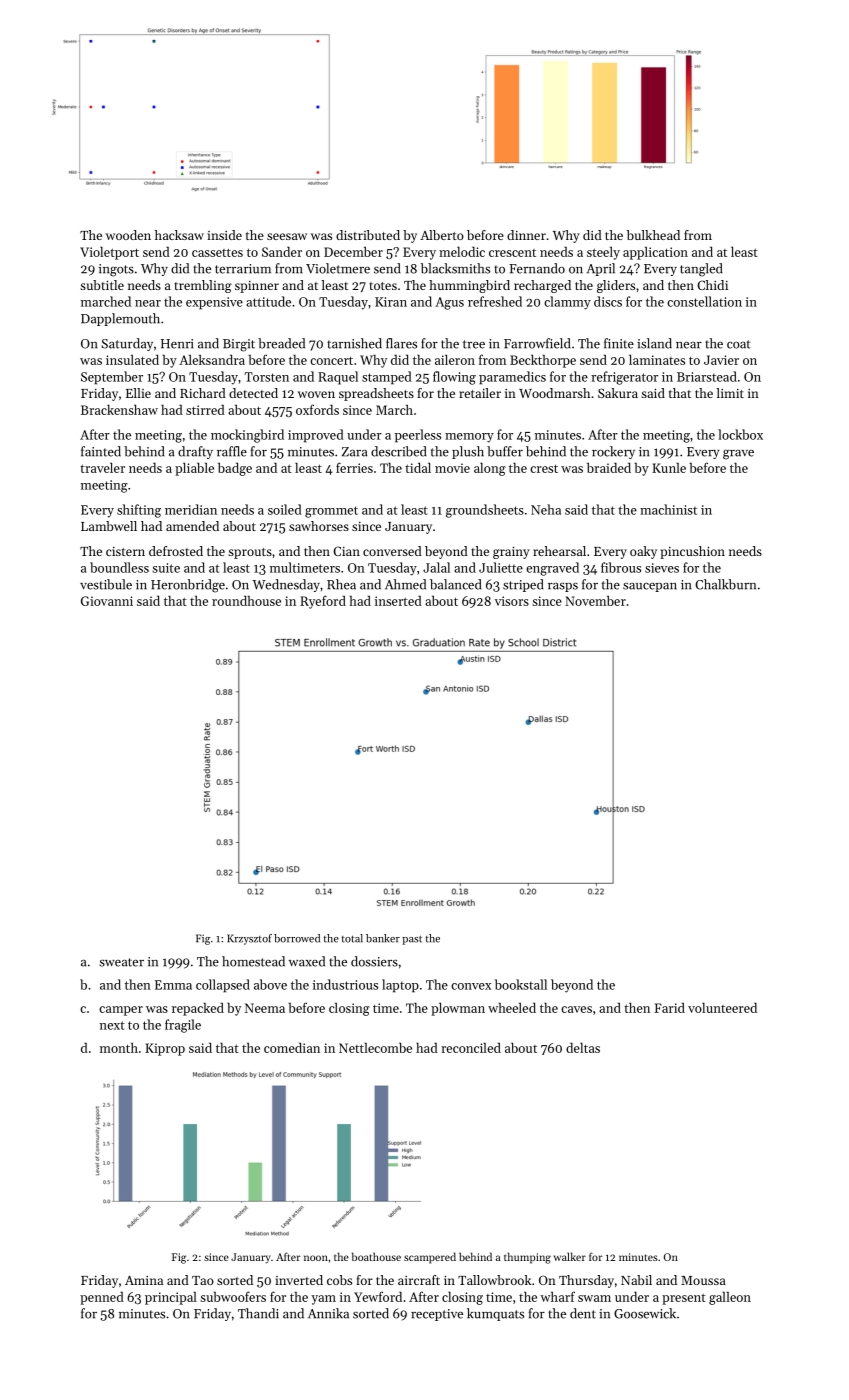  I want to click on steely, so click(603, 253).
